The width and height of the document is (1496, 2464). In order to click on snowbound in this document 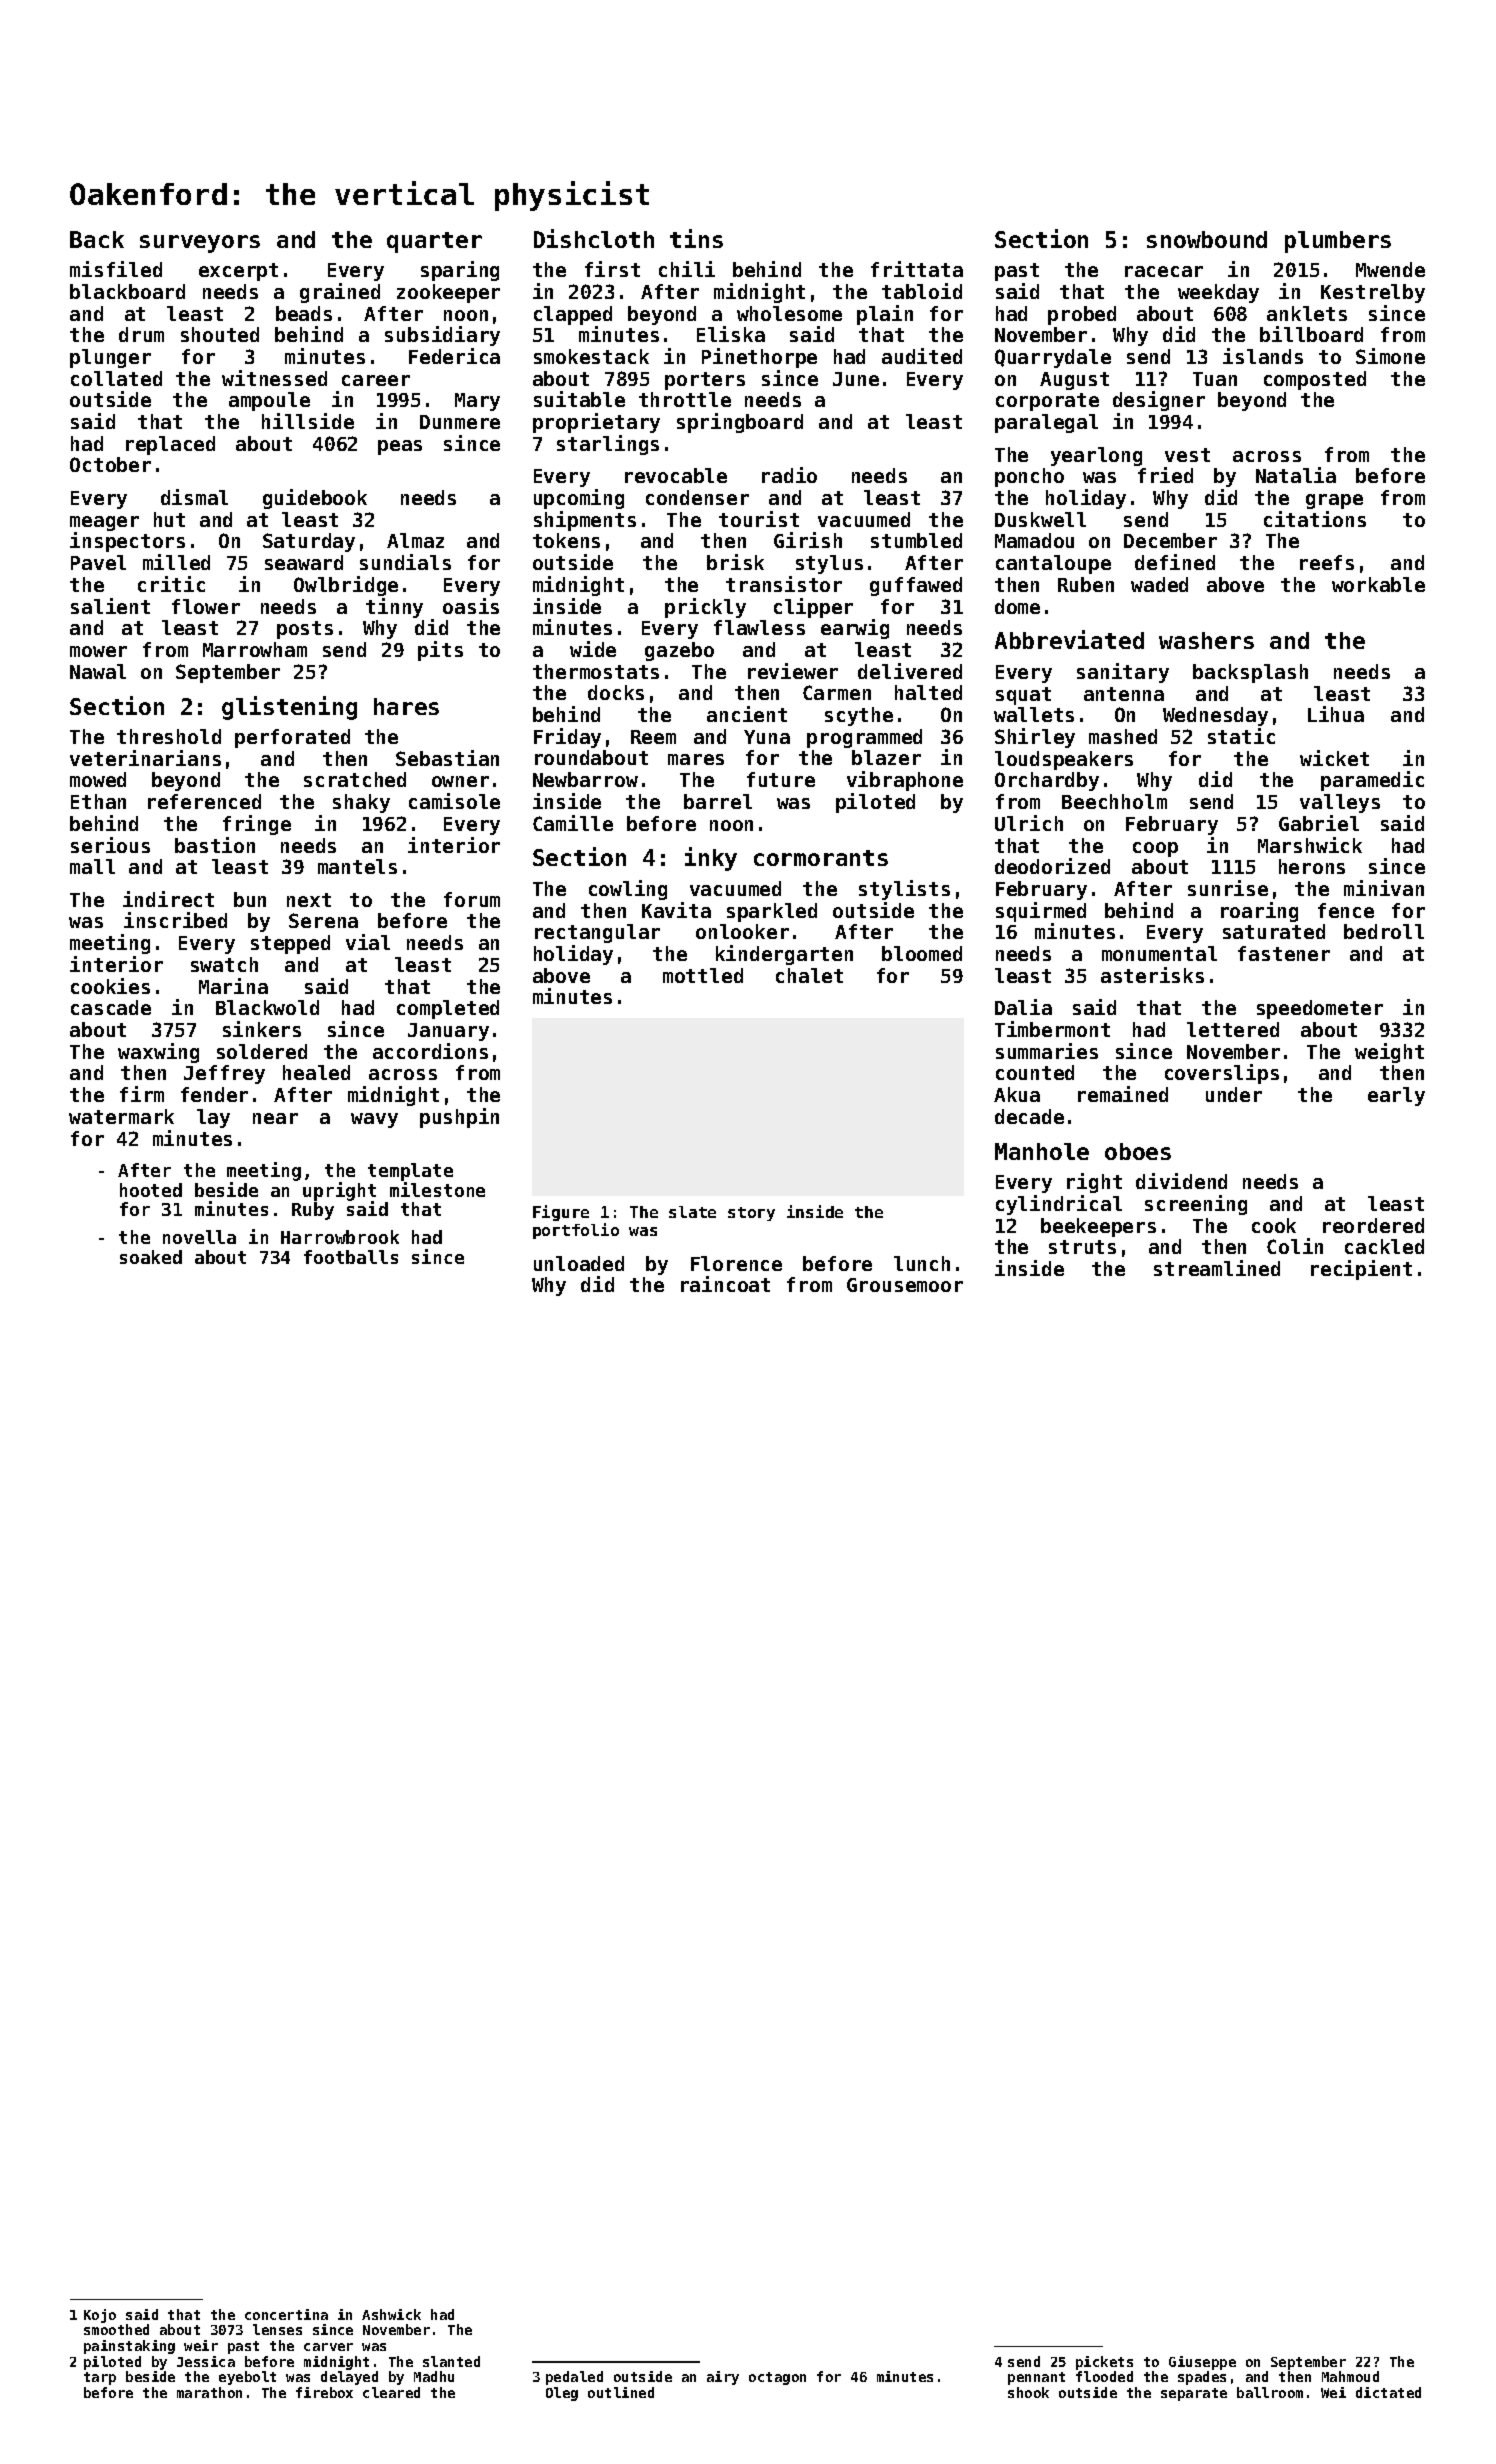, I will do `click(1207, 239)`.
